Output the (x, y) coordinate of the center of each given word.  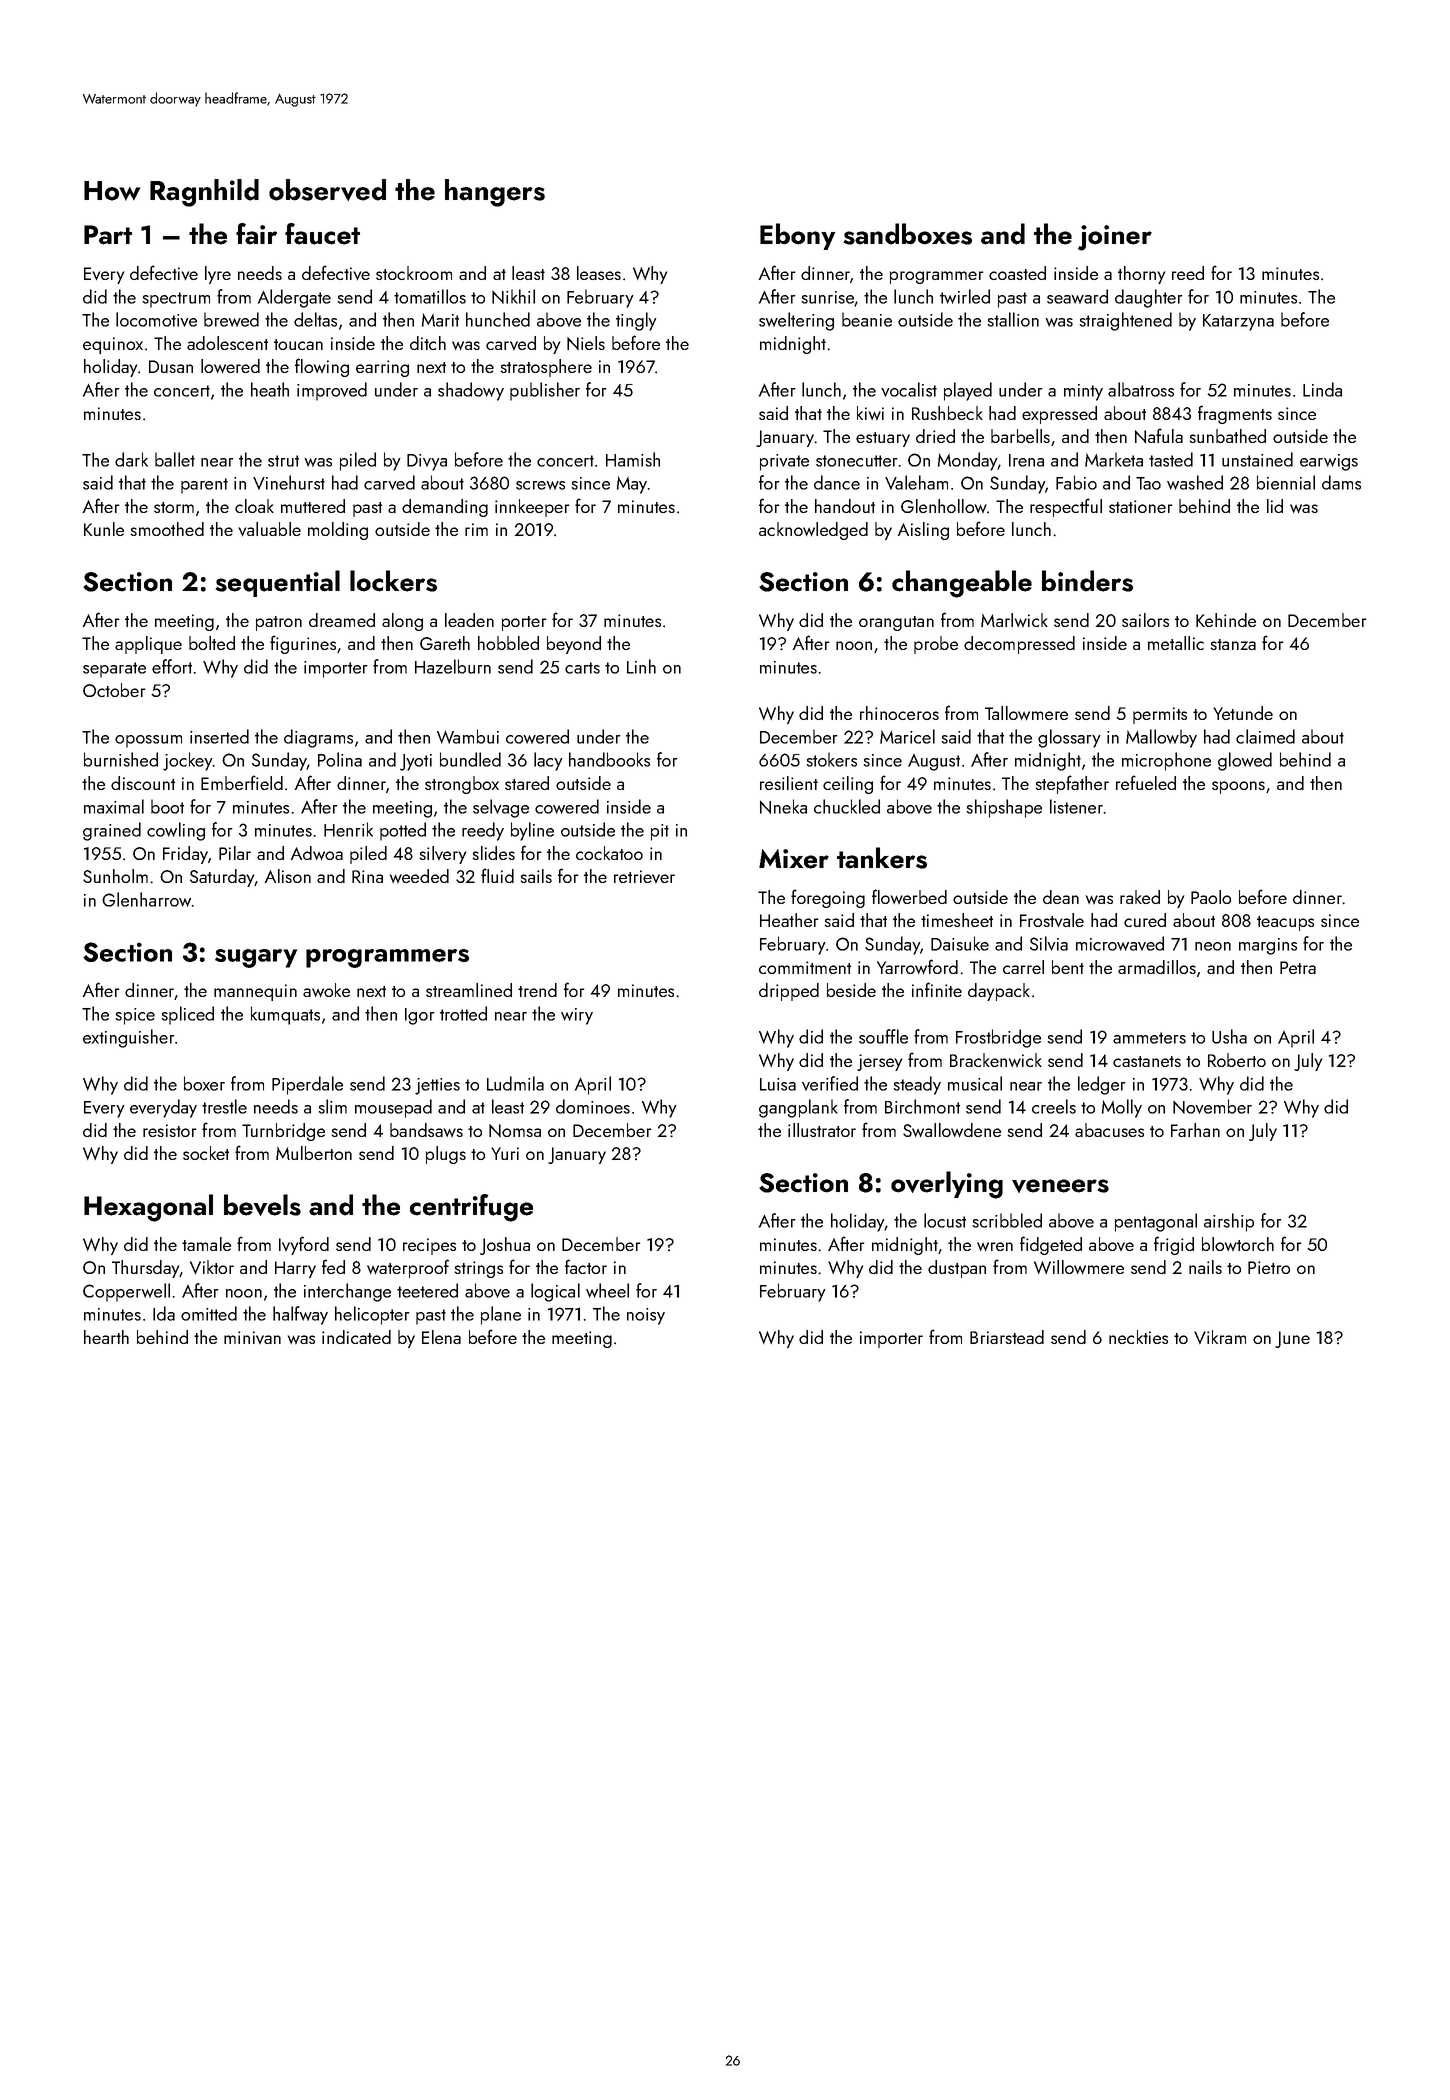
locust (945, 1220)
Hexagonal (148, 1208)
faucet (322, 234)
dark (131, 459)
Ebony (798, 236)
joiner (1115, 238)
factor (586, 1266)
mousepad (393, 1108)
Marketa (1114, 459)
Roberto (1237, 1060)
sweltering (796, 321)
